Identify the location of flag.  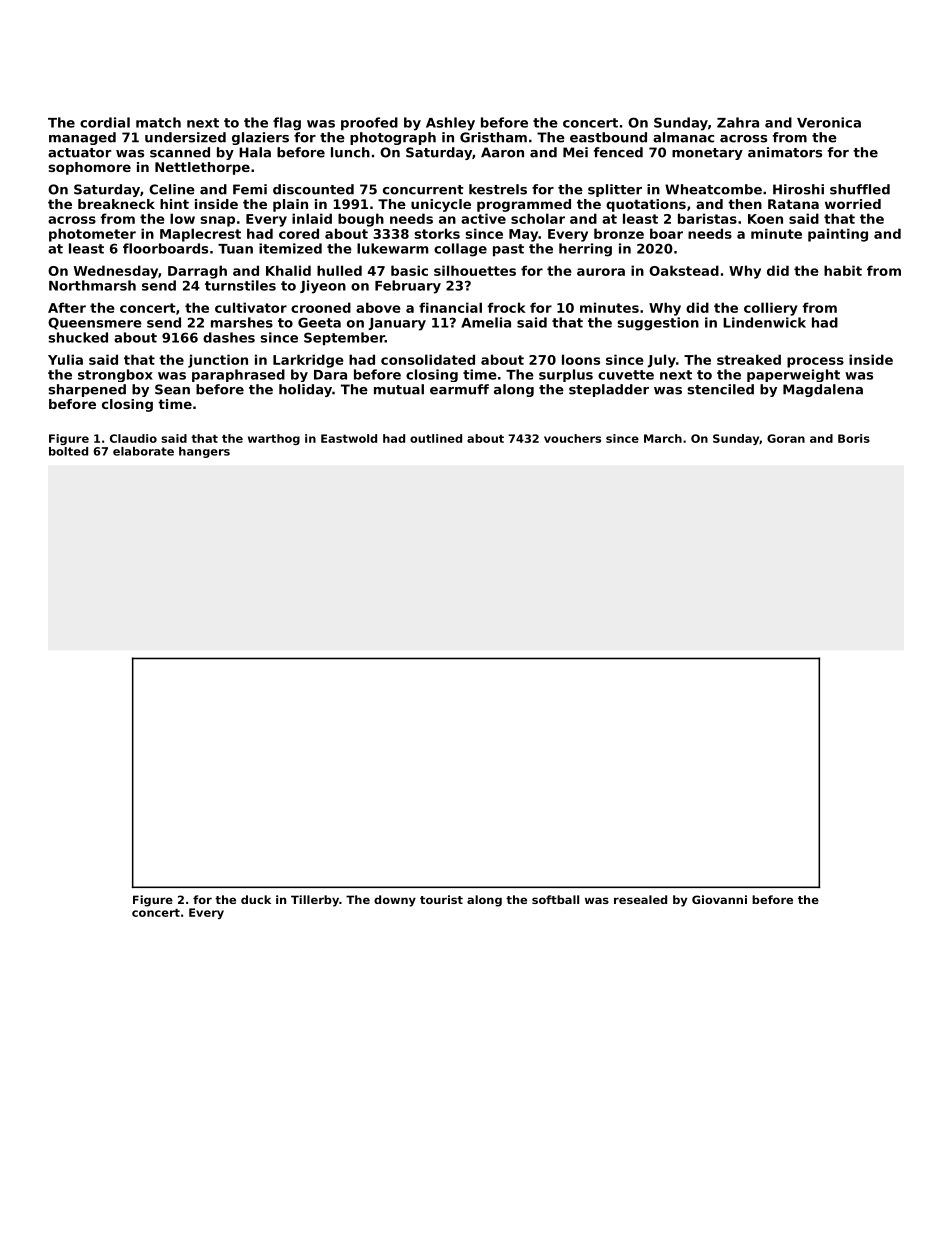
(287, 124).
